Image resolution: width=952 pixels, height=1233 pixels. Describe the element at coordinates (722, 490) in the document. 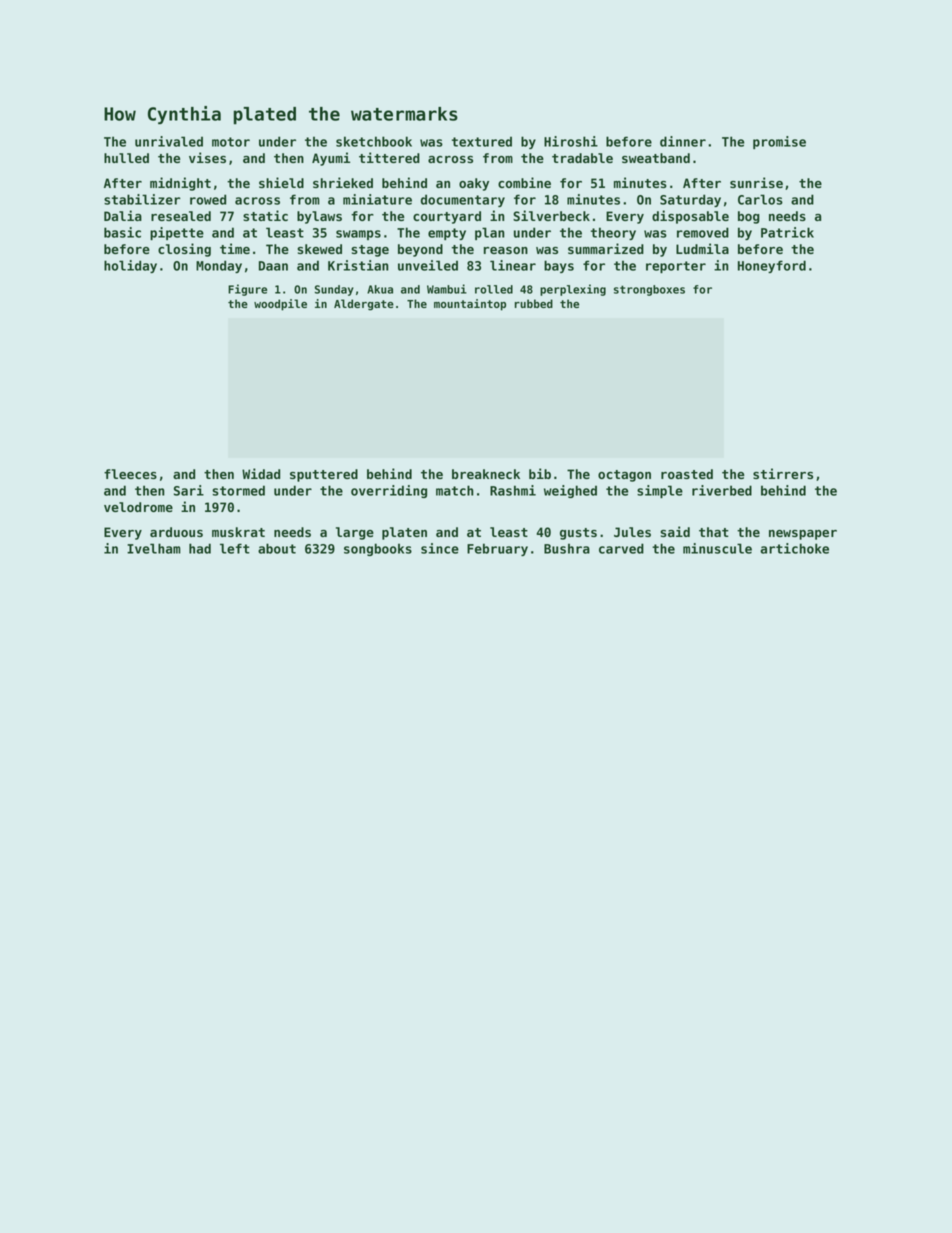

I see `riverbed` at that location.
